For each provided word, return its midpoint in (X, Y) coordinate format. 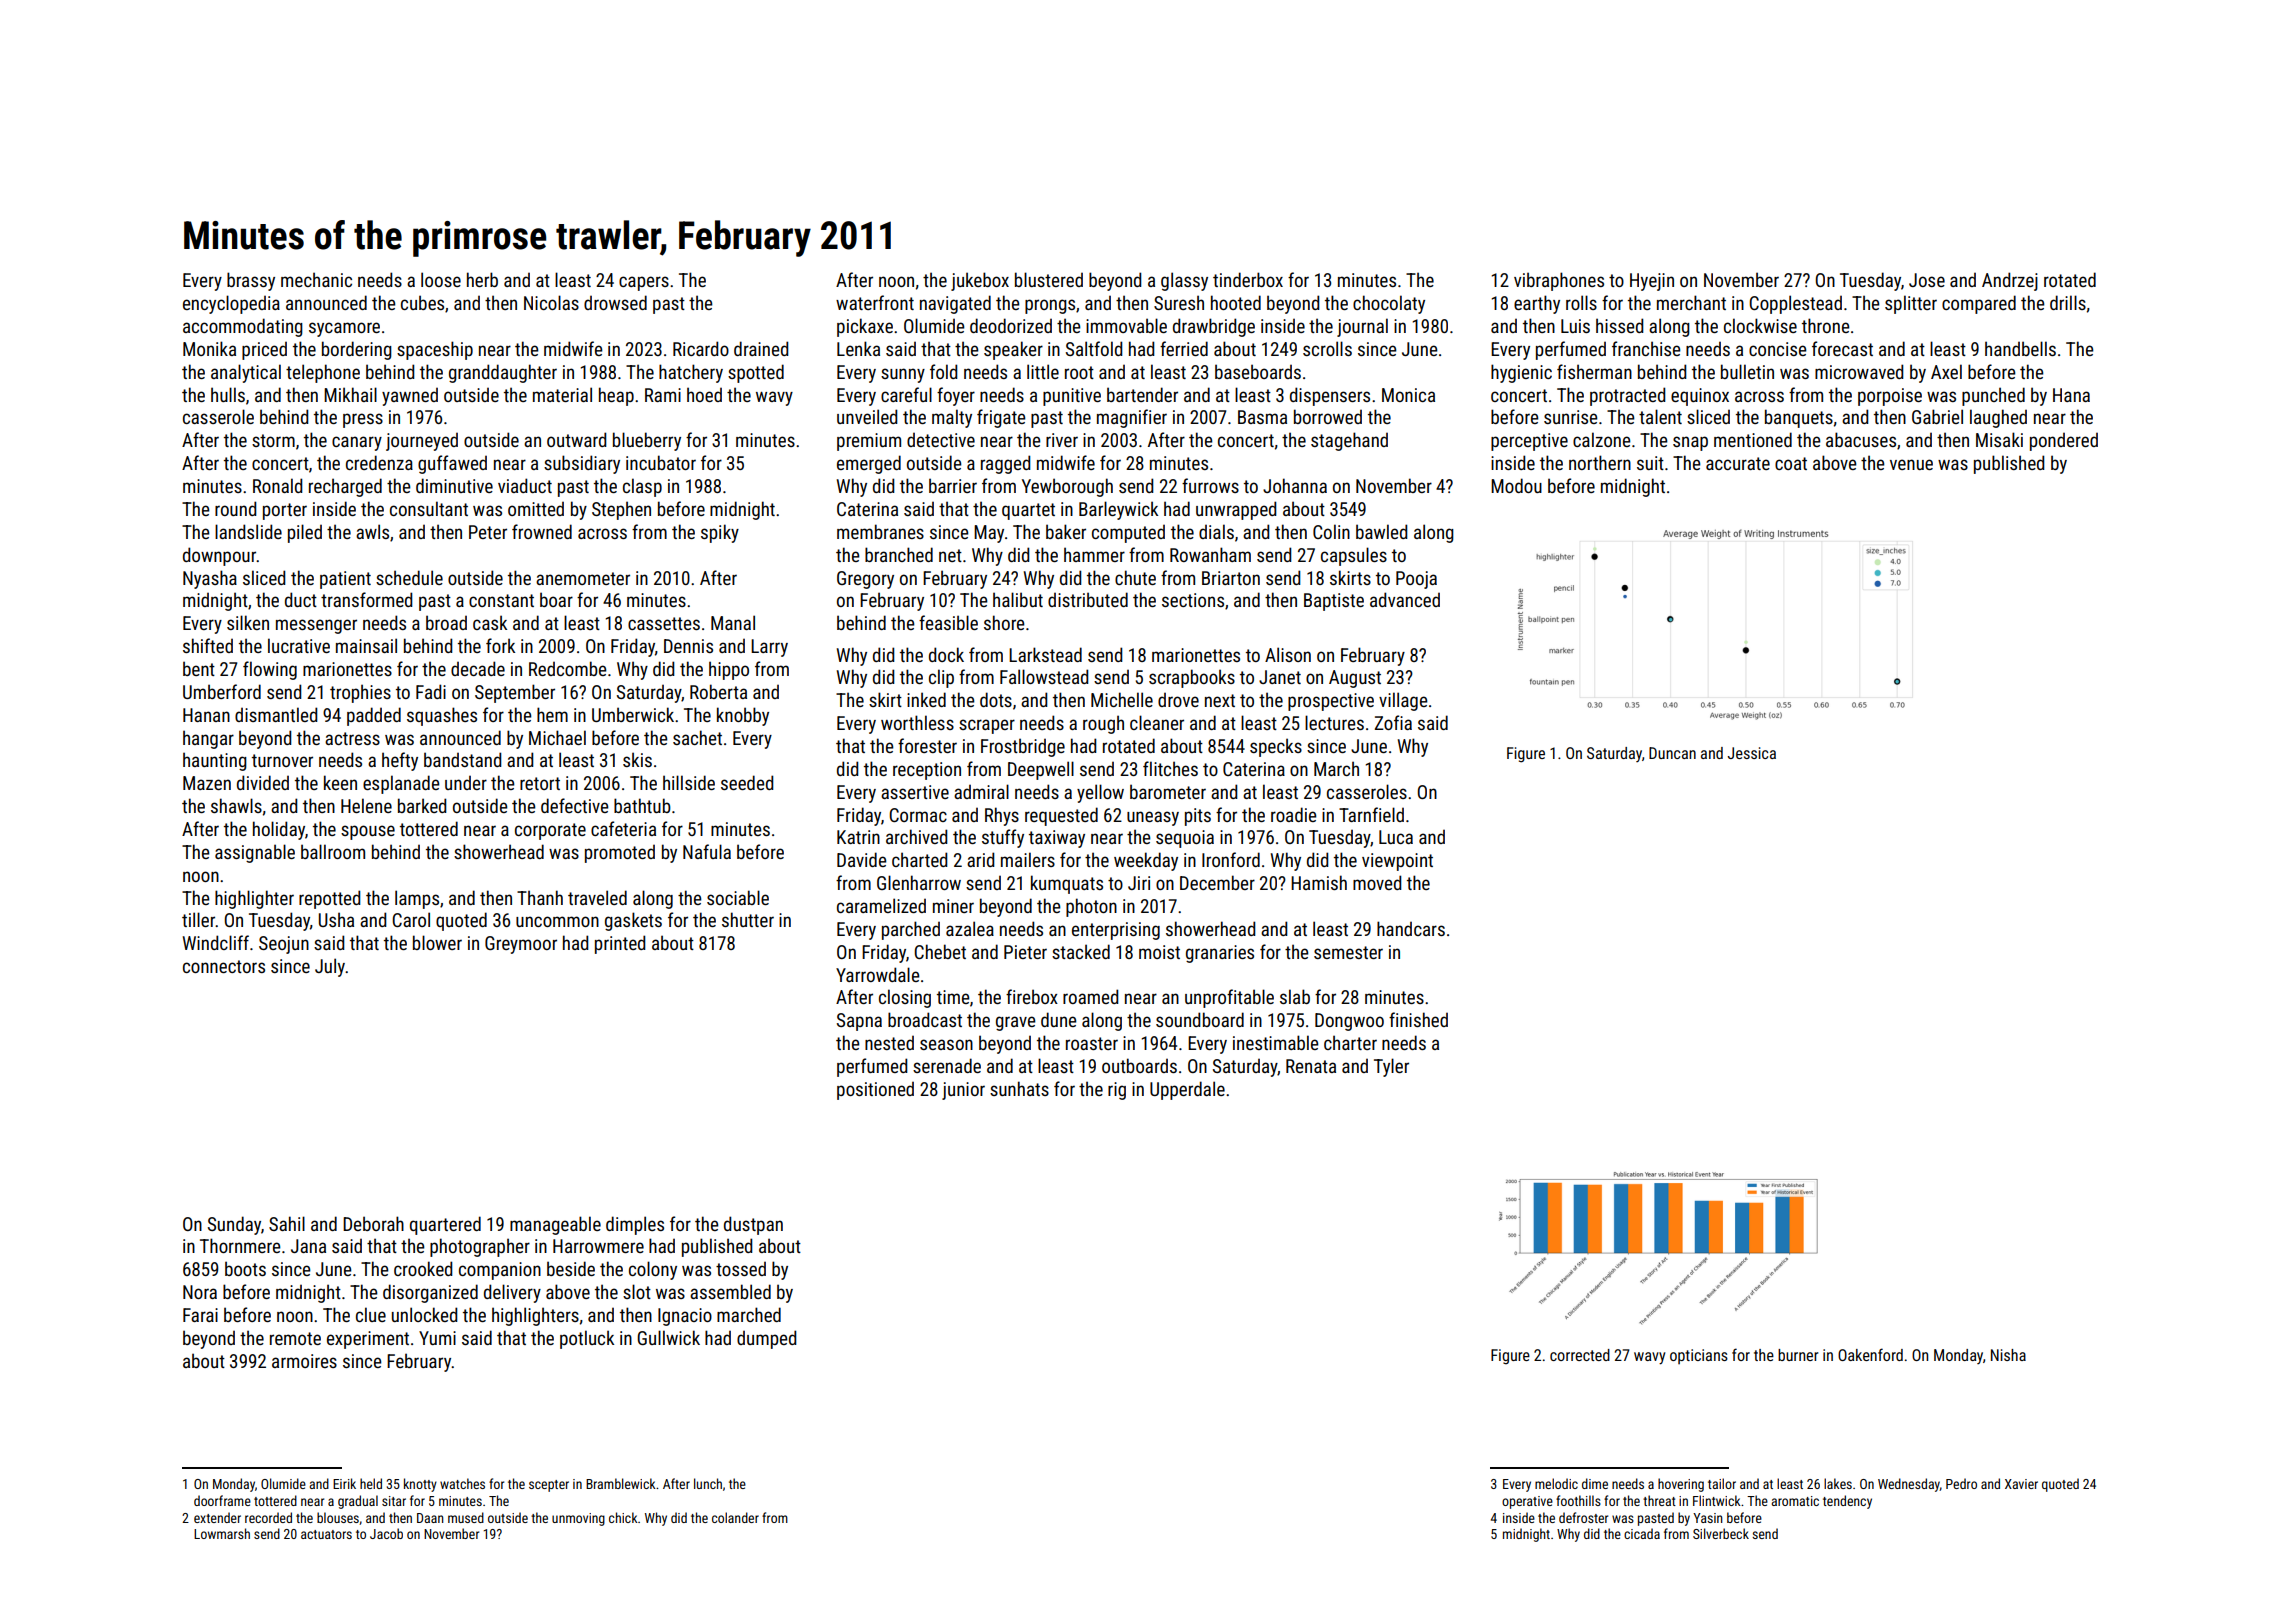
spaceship (435, 350)
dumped (766, 1339)
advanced (1405, 599)
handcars (1411, 928)
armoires (304, 1361)
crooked (423, 1268)
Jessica (1752, 753)
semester (1348, 952)
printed (620, 944)
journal (1362, 327)
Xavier (2021, 1484)
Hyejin (1652, 282)
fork (500, 645)
